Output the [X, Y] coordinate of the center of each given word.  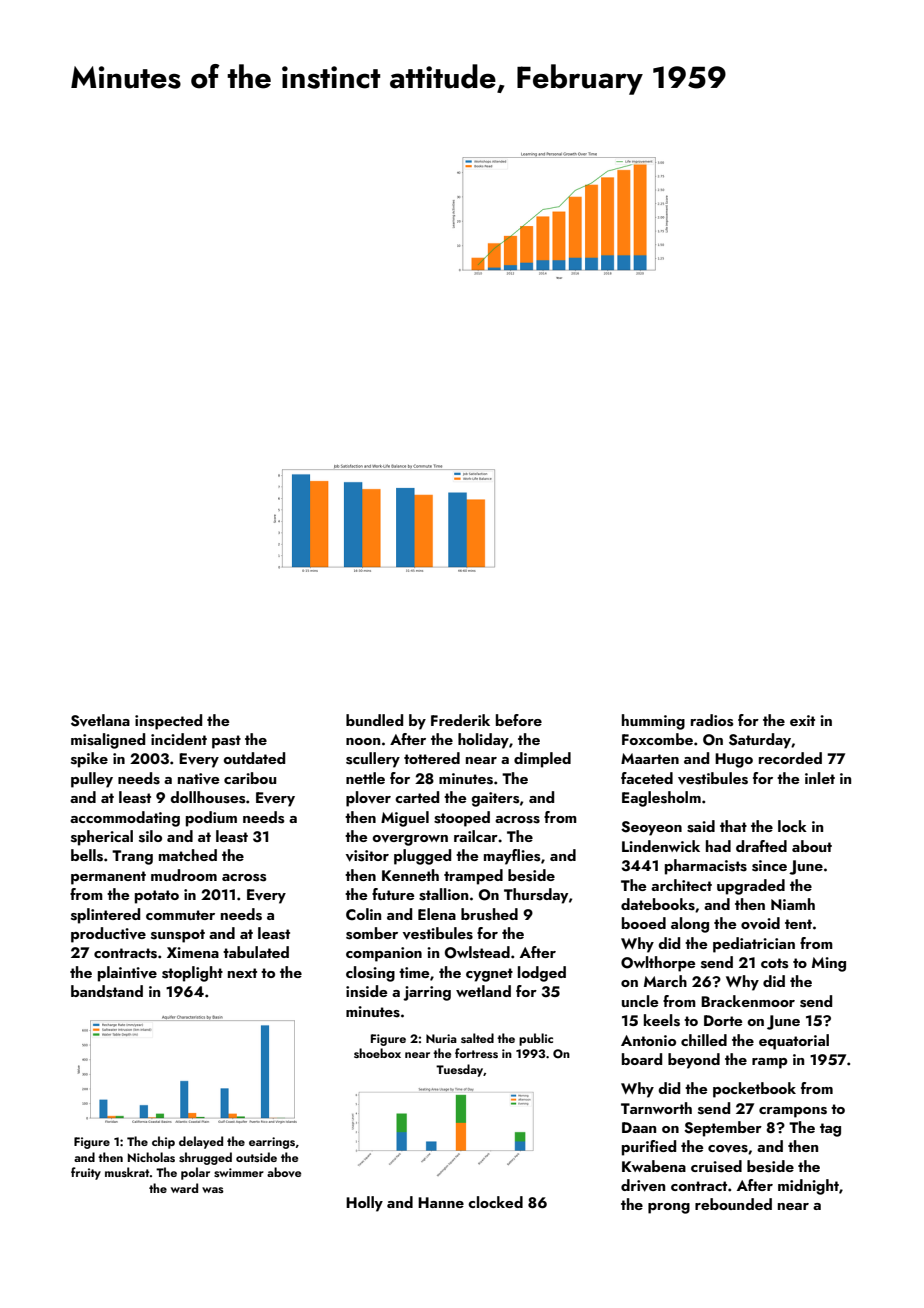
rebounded [733, 1204]
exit [802, 720]
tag [830, 1130]
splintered [105, 916]
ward [184, 1188]
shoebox [377, 1053]
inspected [168, 722]
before [519, 720]
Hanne [441, 1202]
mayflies [512, 857]
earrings [272, 1143]
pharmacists [706, 867]
